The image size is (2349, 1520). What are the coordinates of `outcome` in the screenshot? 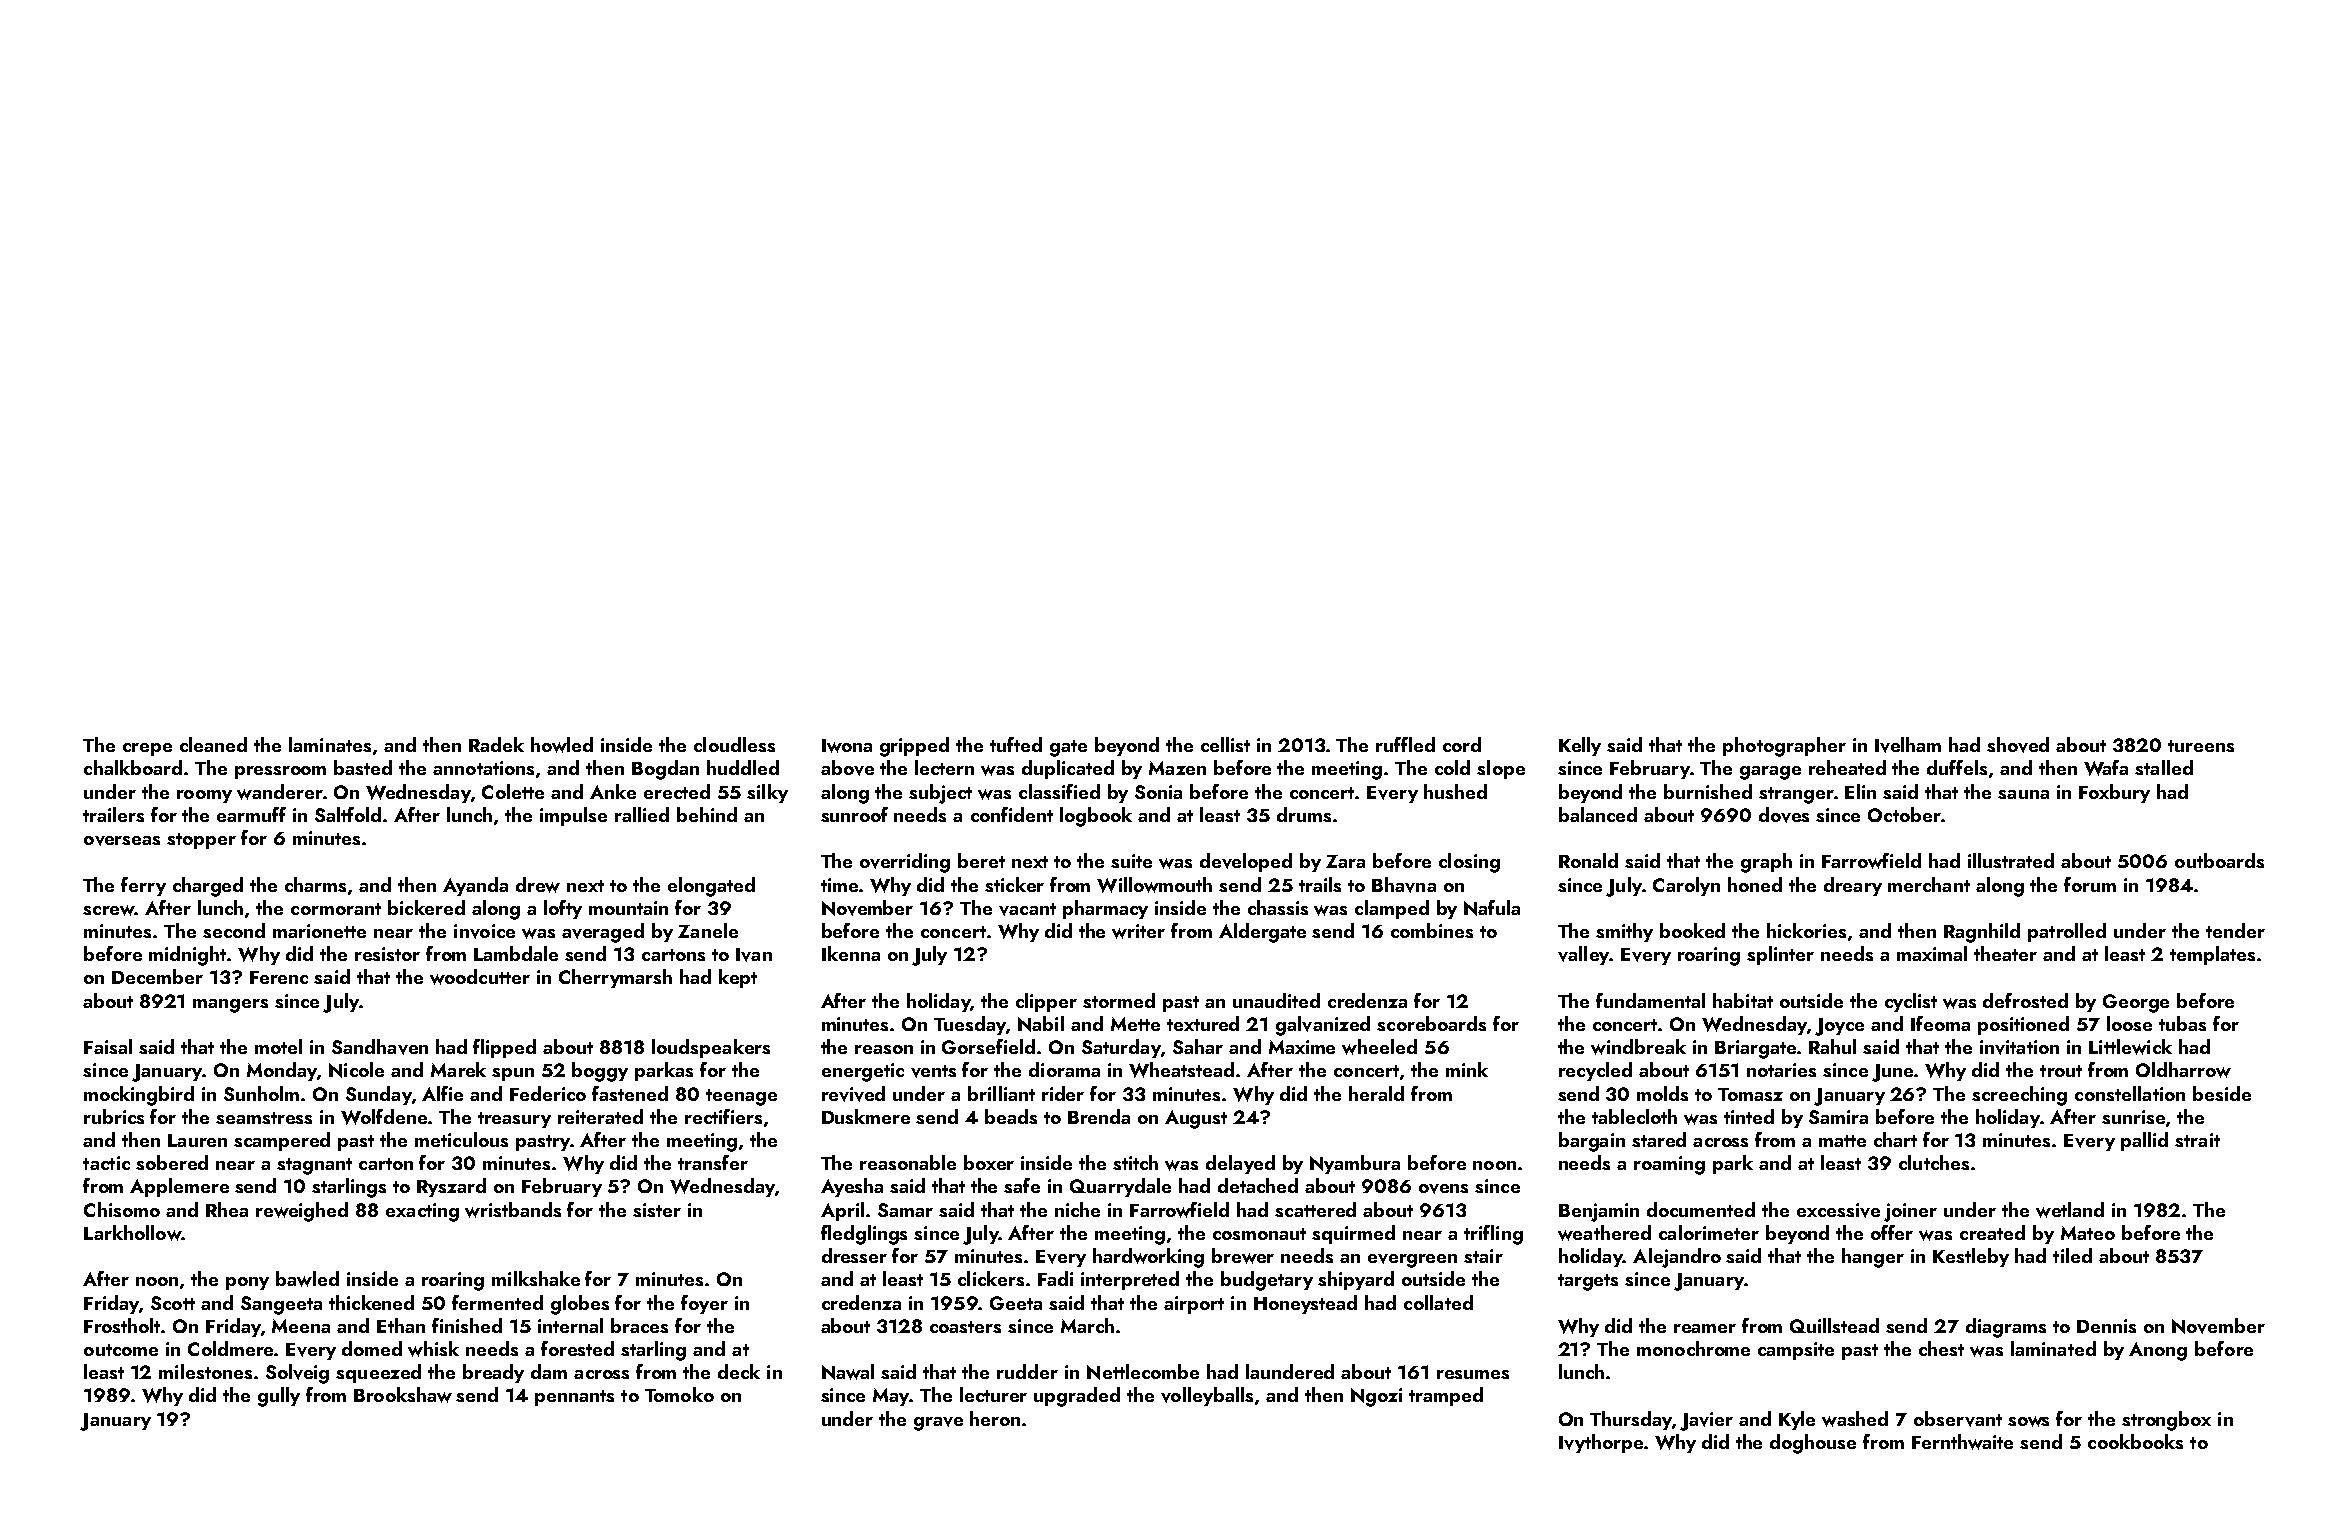 It's located at (121, 1350).
